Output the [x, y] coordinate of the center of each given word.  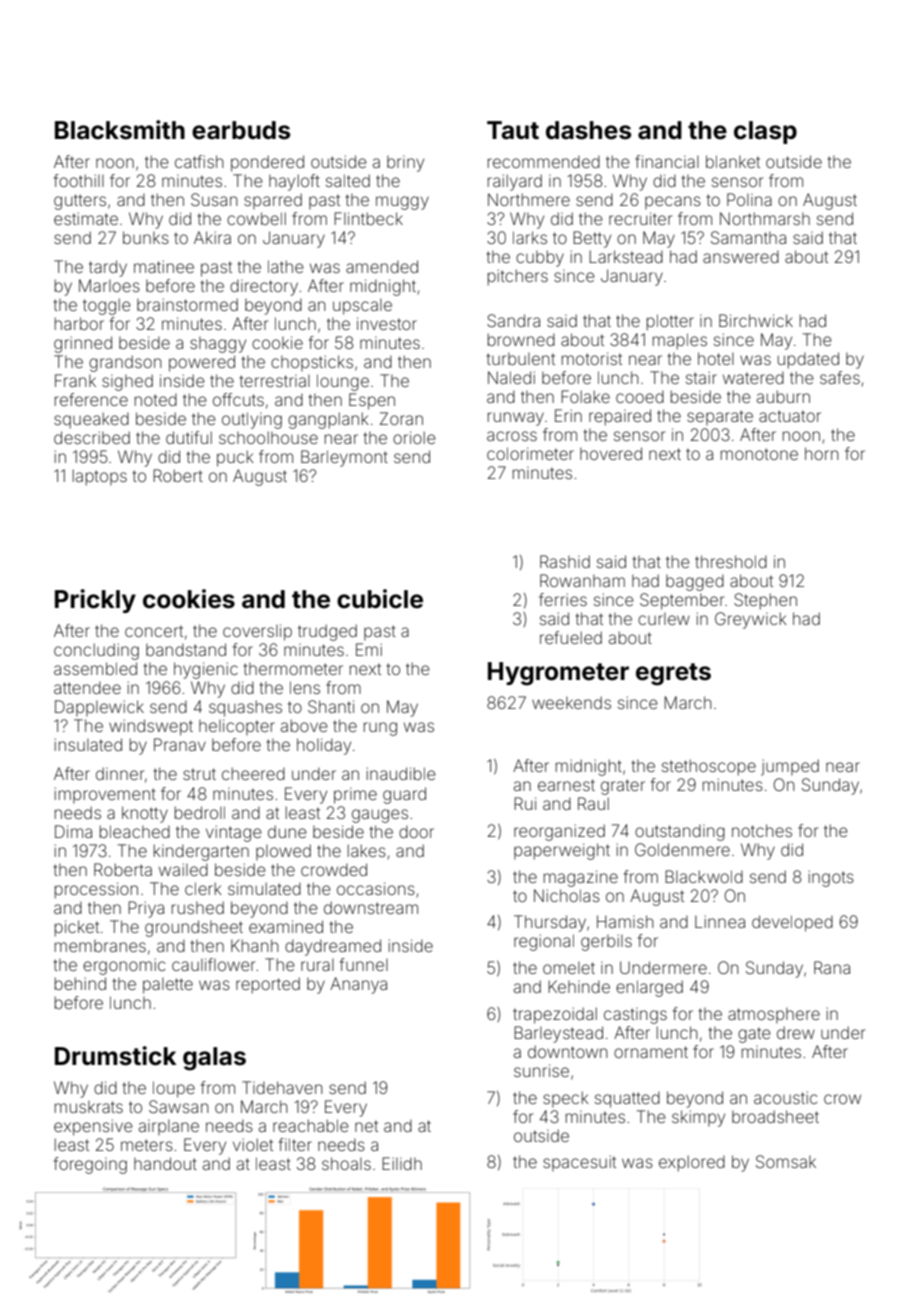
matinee [164, 266]
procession [96, 890]
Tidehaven [282, 1087]
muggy [402, 203]
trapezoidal [555, 1015]
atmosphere [774, 1015]
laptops [100, 477]
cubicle [380, 599]
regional [544, 942]
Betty [592, 239]
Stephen [765, 601]
